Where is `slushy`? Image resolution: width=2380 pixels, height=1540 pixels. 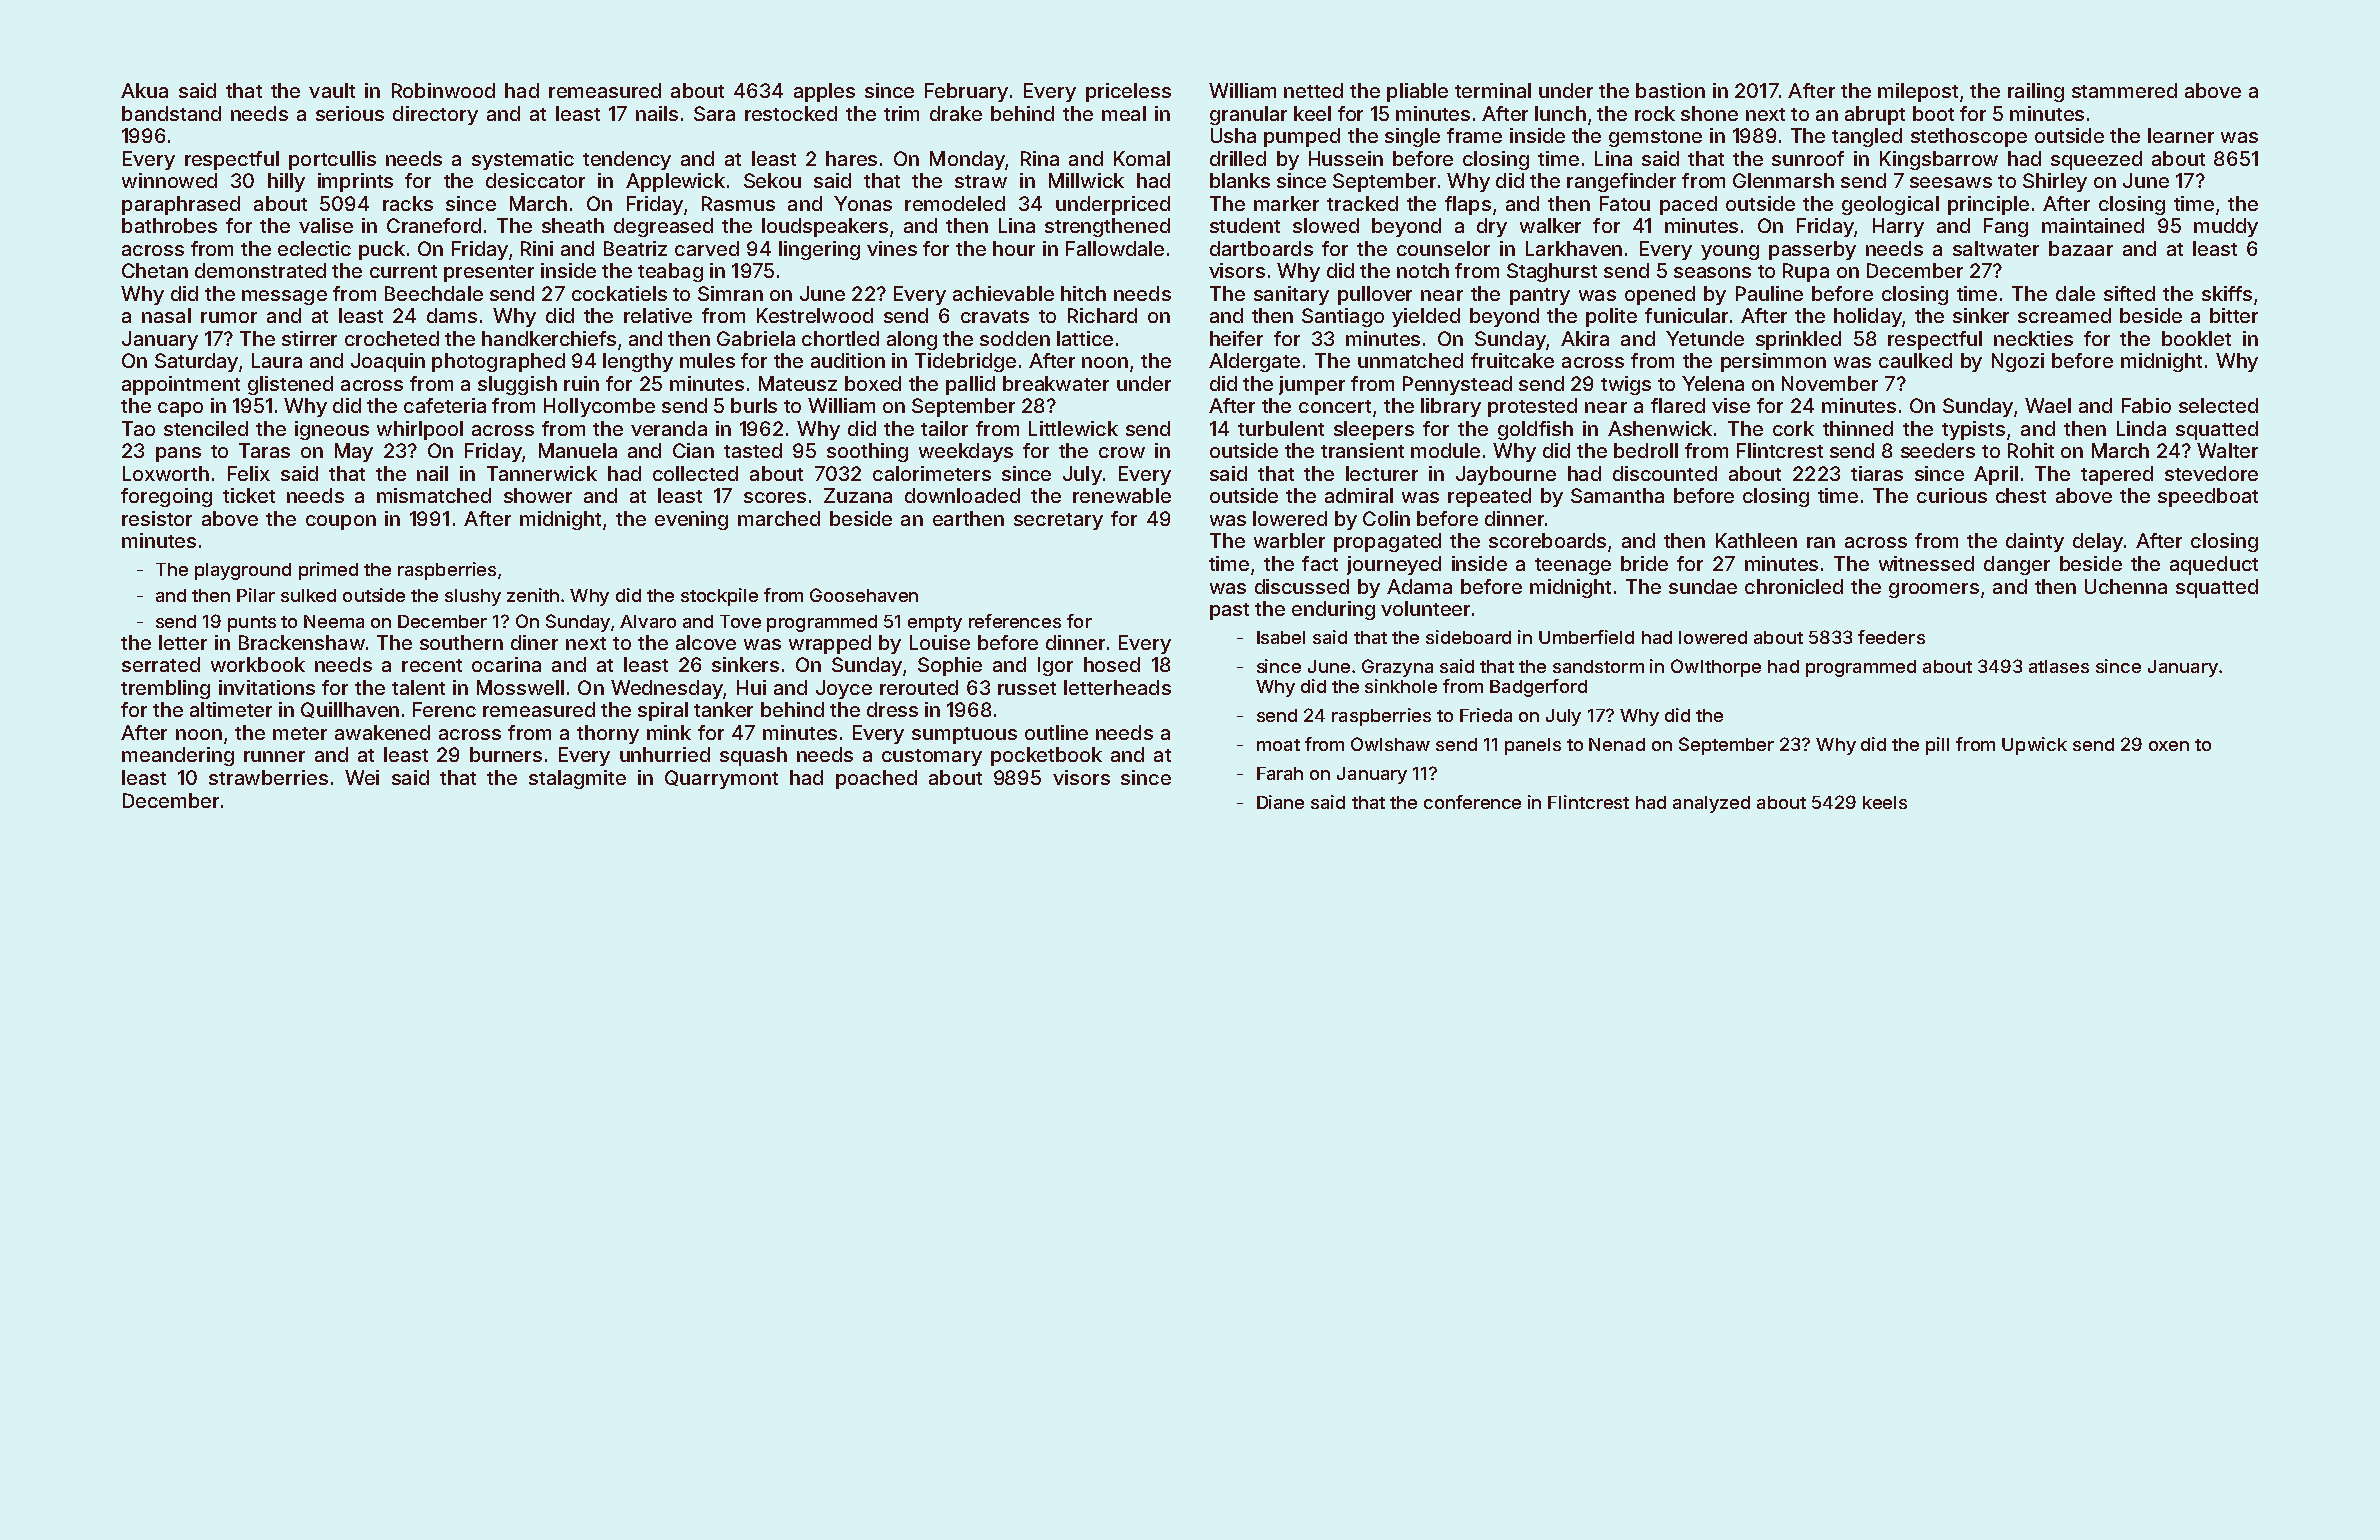
slushy is located at coordinates (473, 597).
